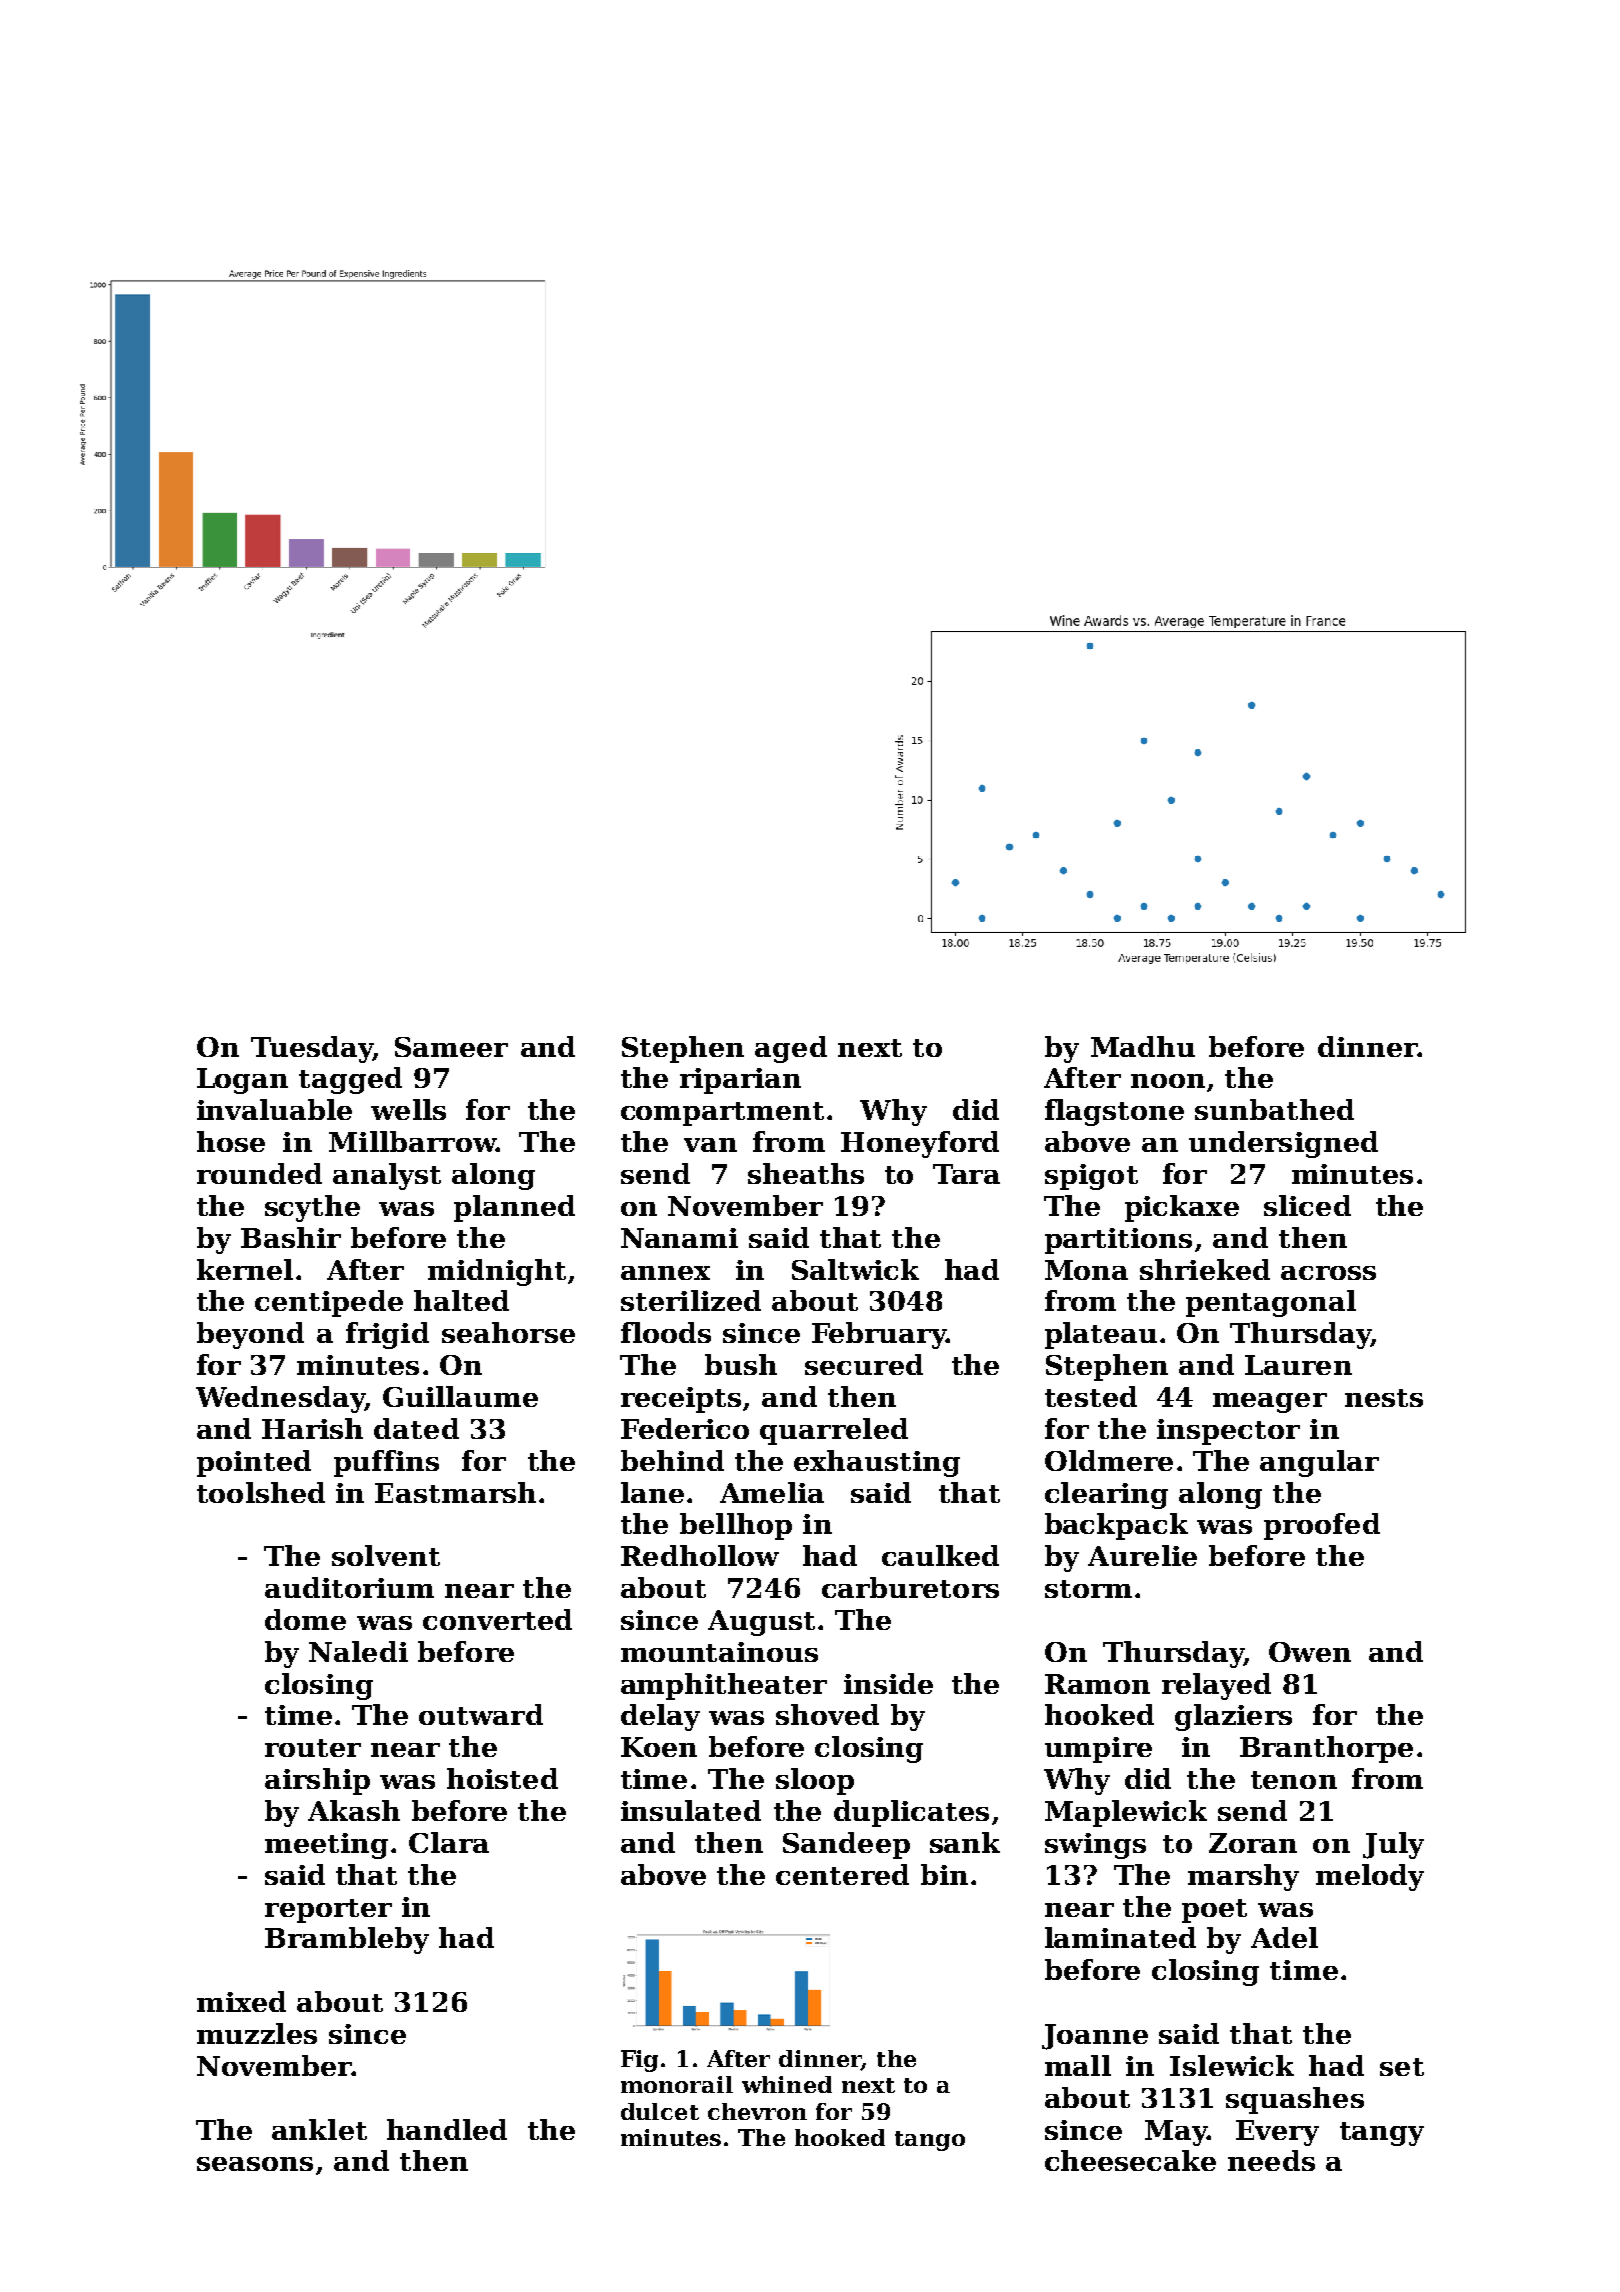 This screenshot has height=2292, width=1620. What do you see at coordinates (449, 1842) in the screenshot?
I see `Clara` at bounding box center [449, 1842].
